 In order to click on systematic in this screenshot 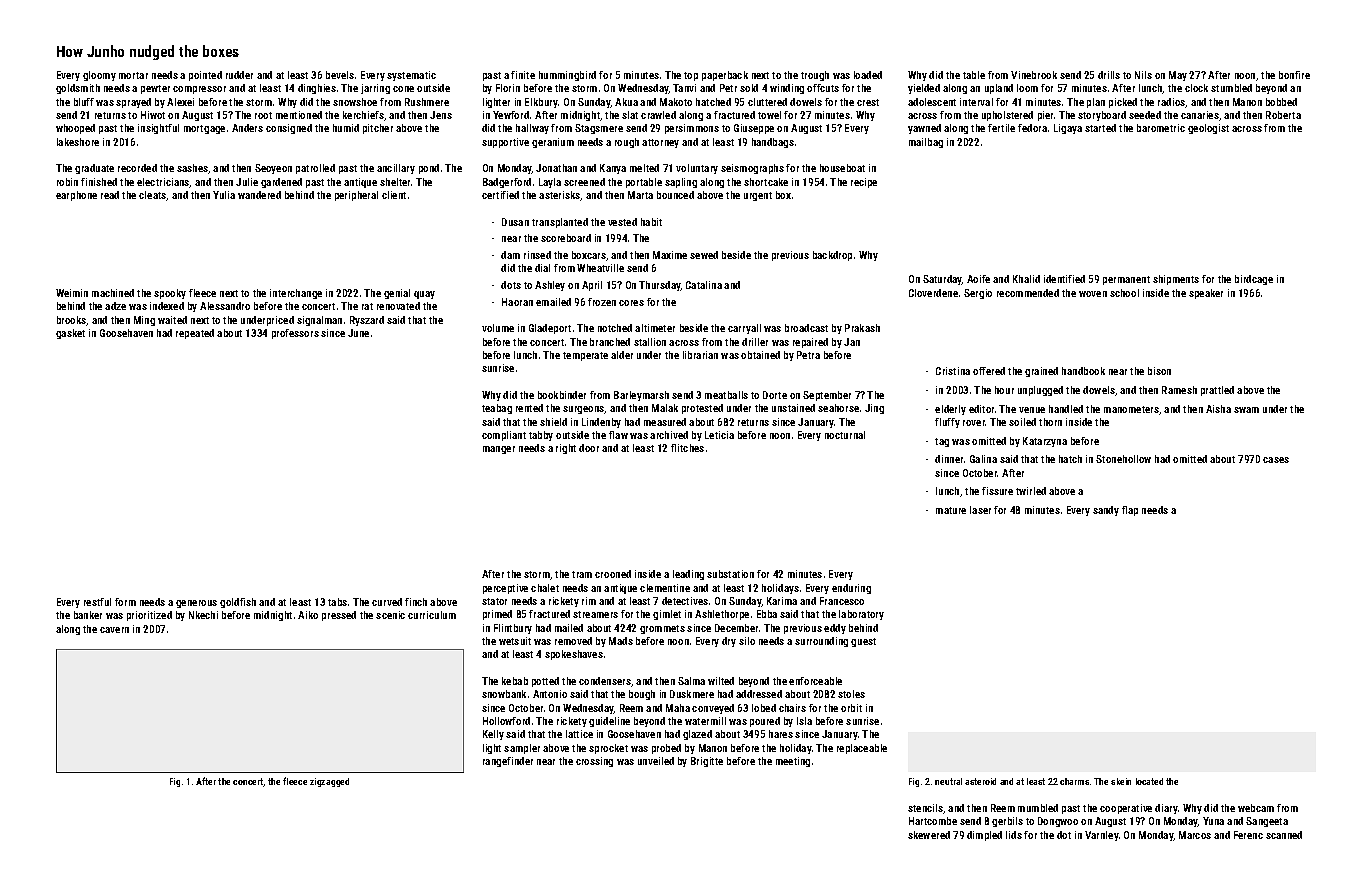, I will do `click(411, 76)`.
